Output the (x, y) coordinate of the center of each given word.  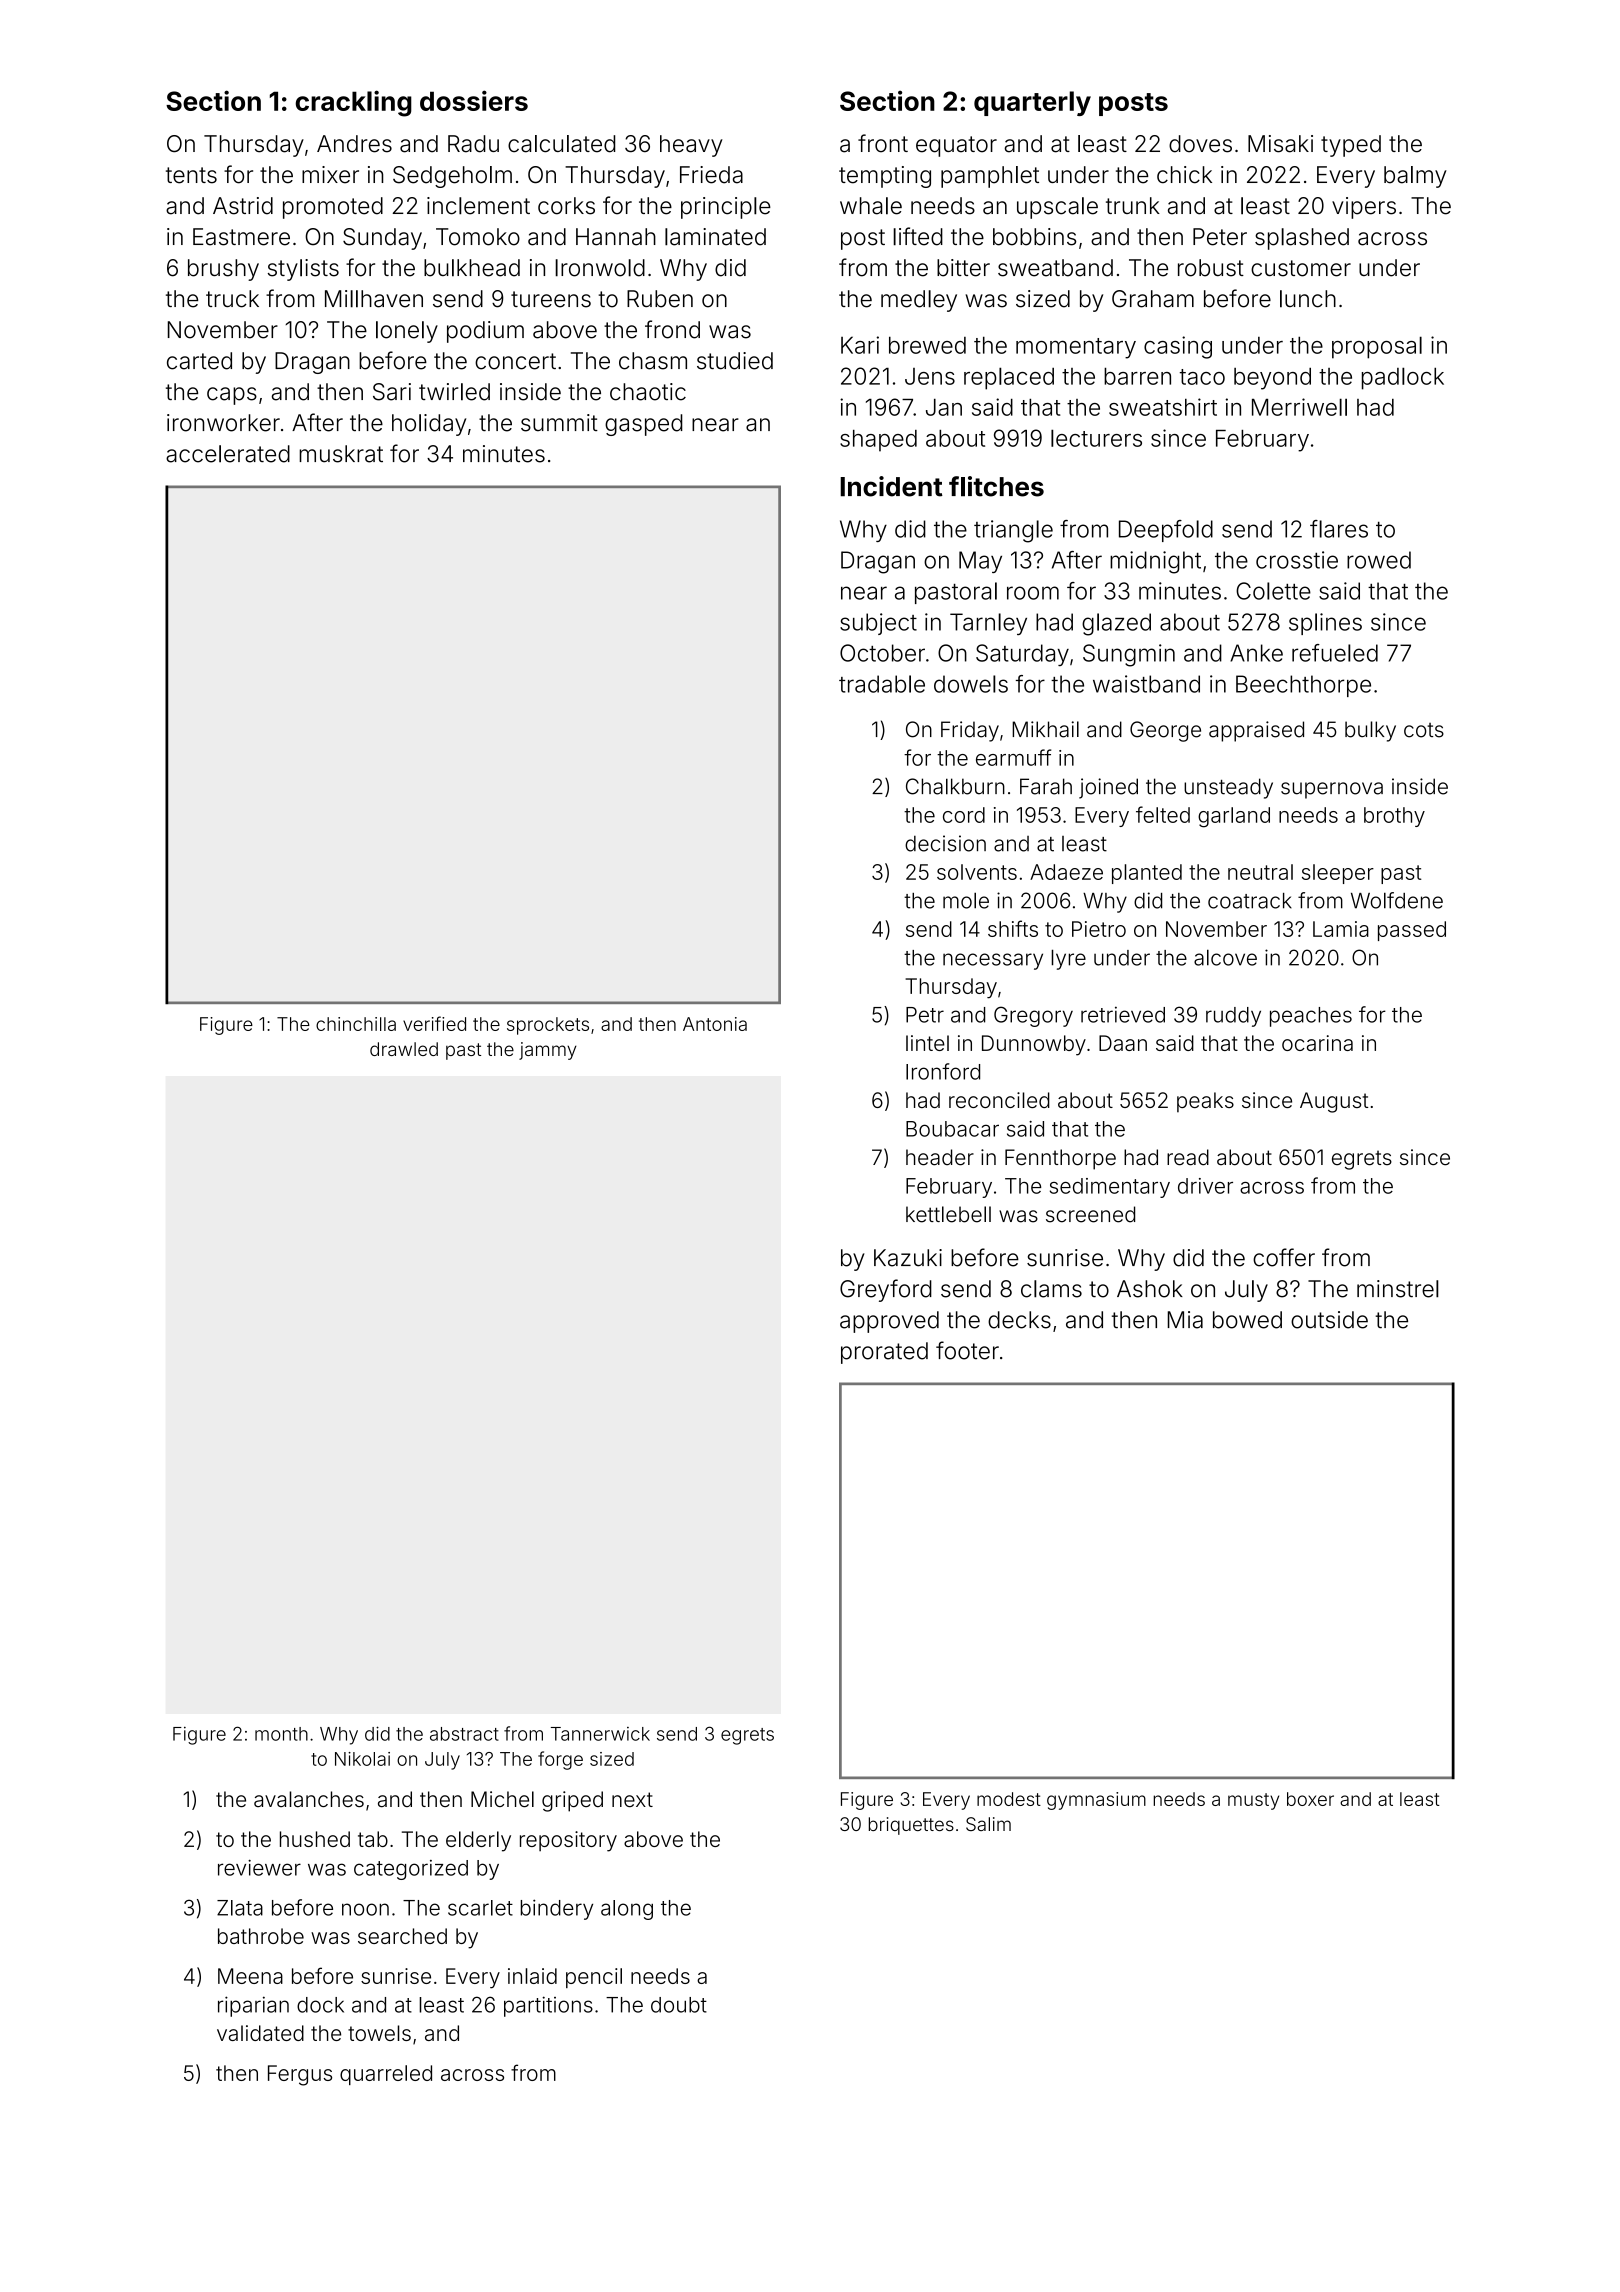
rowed (1379, 560)
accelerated (228, 454)
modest (1009, 1799)
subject (878, 624)
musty (1253, 1801)
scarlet (480, 1908)
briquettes (911, 1826)
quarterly (1032, 103)
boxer (1310, 1799)
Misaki (1280, 144)
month (281, 1734)
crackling (353, 103)
